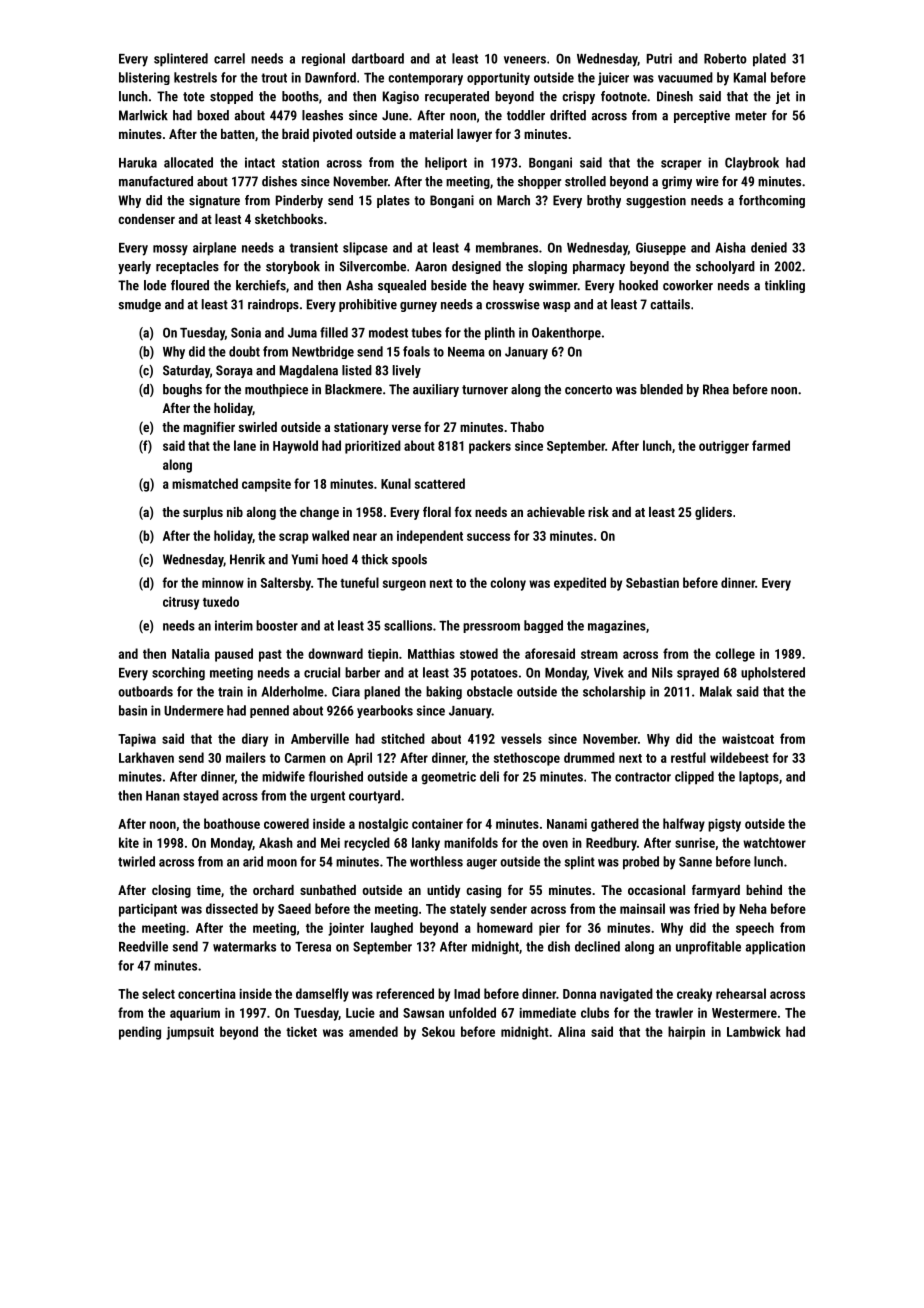 This page has width=924, height=1308. I want to click on tinkling, so click(785, 286).
